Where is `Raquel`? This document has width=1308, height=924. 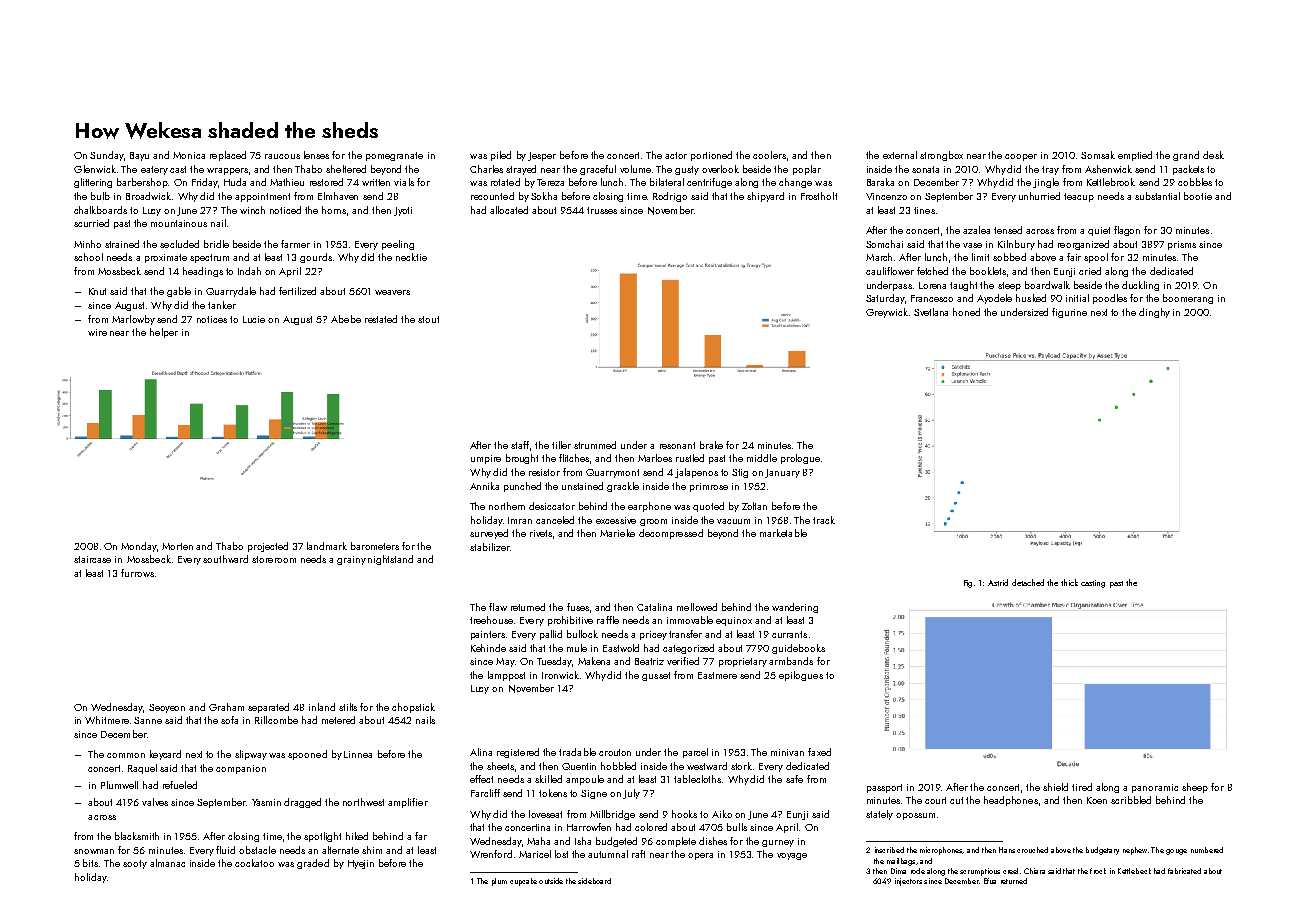
Raquel is located at coordinates (142, 769).
